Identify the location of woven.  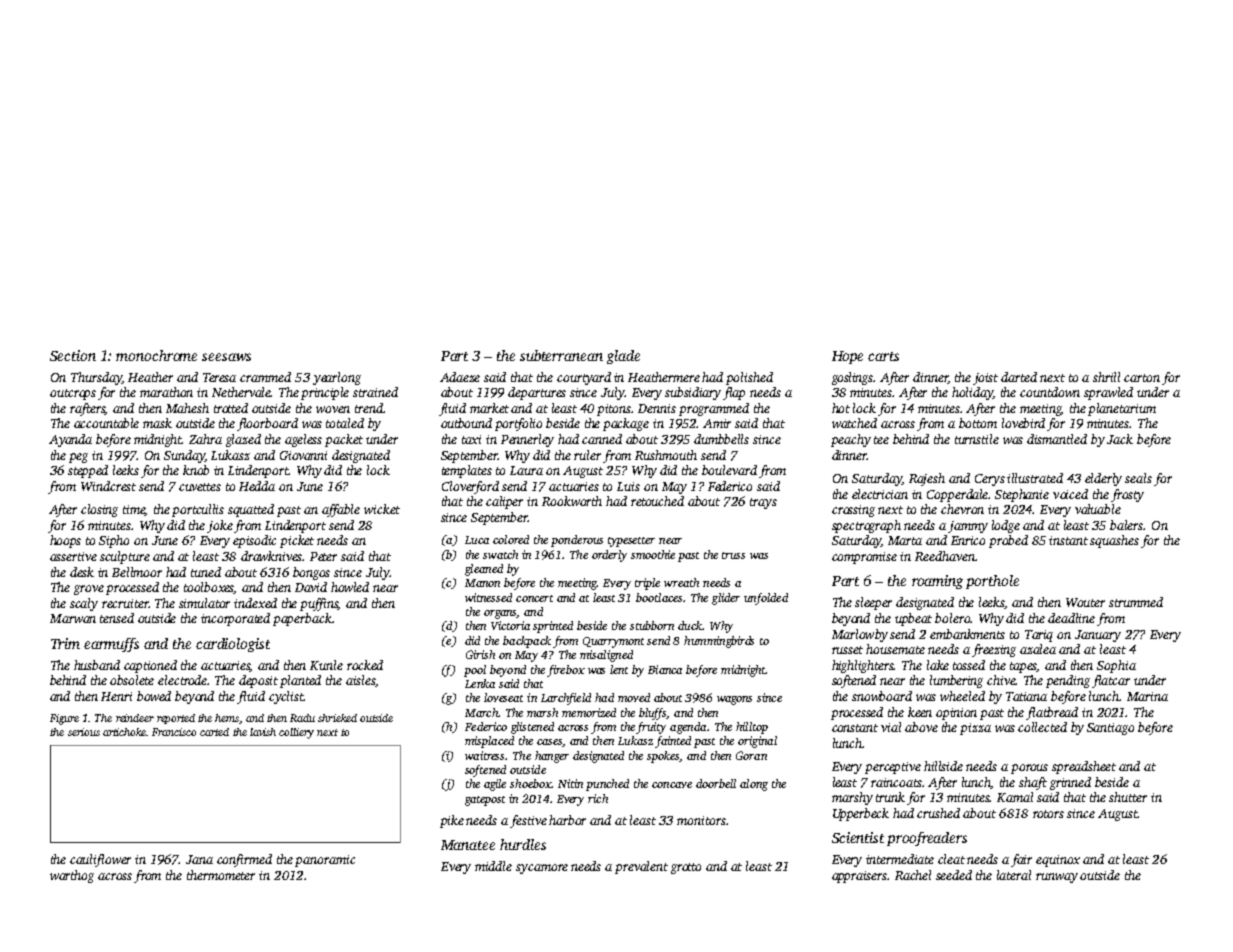
(333, 409).
